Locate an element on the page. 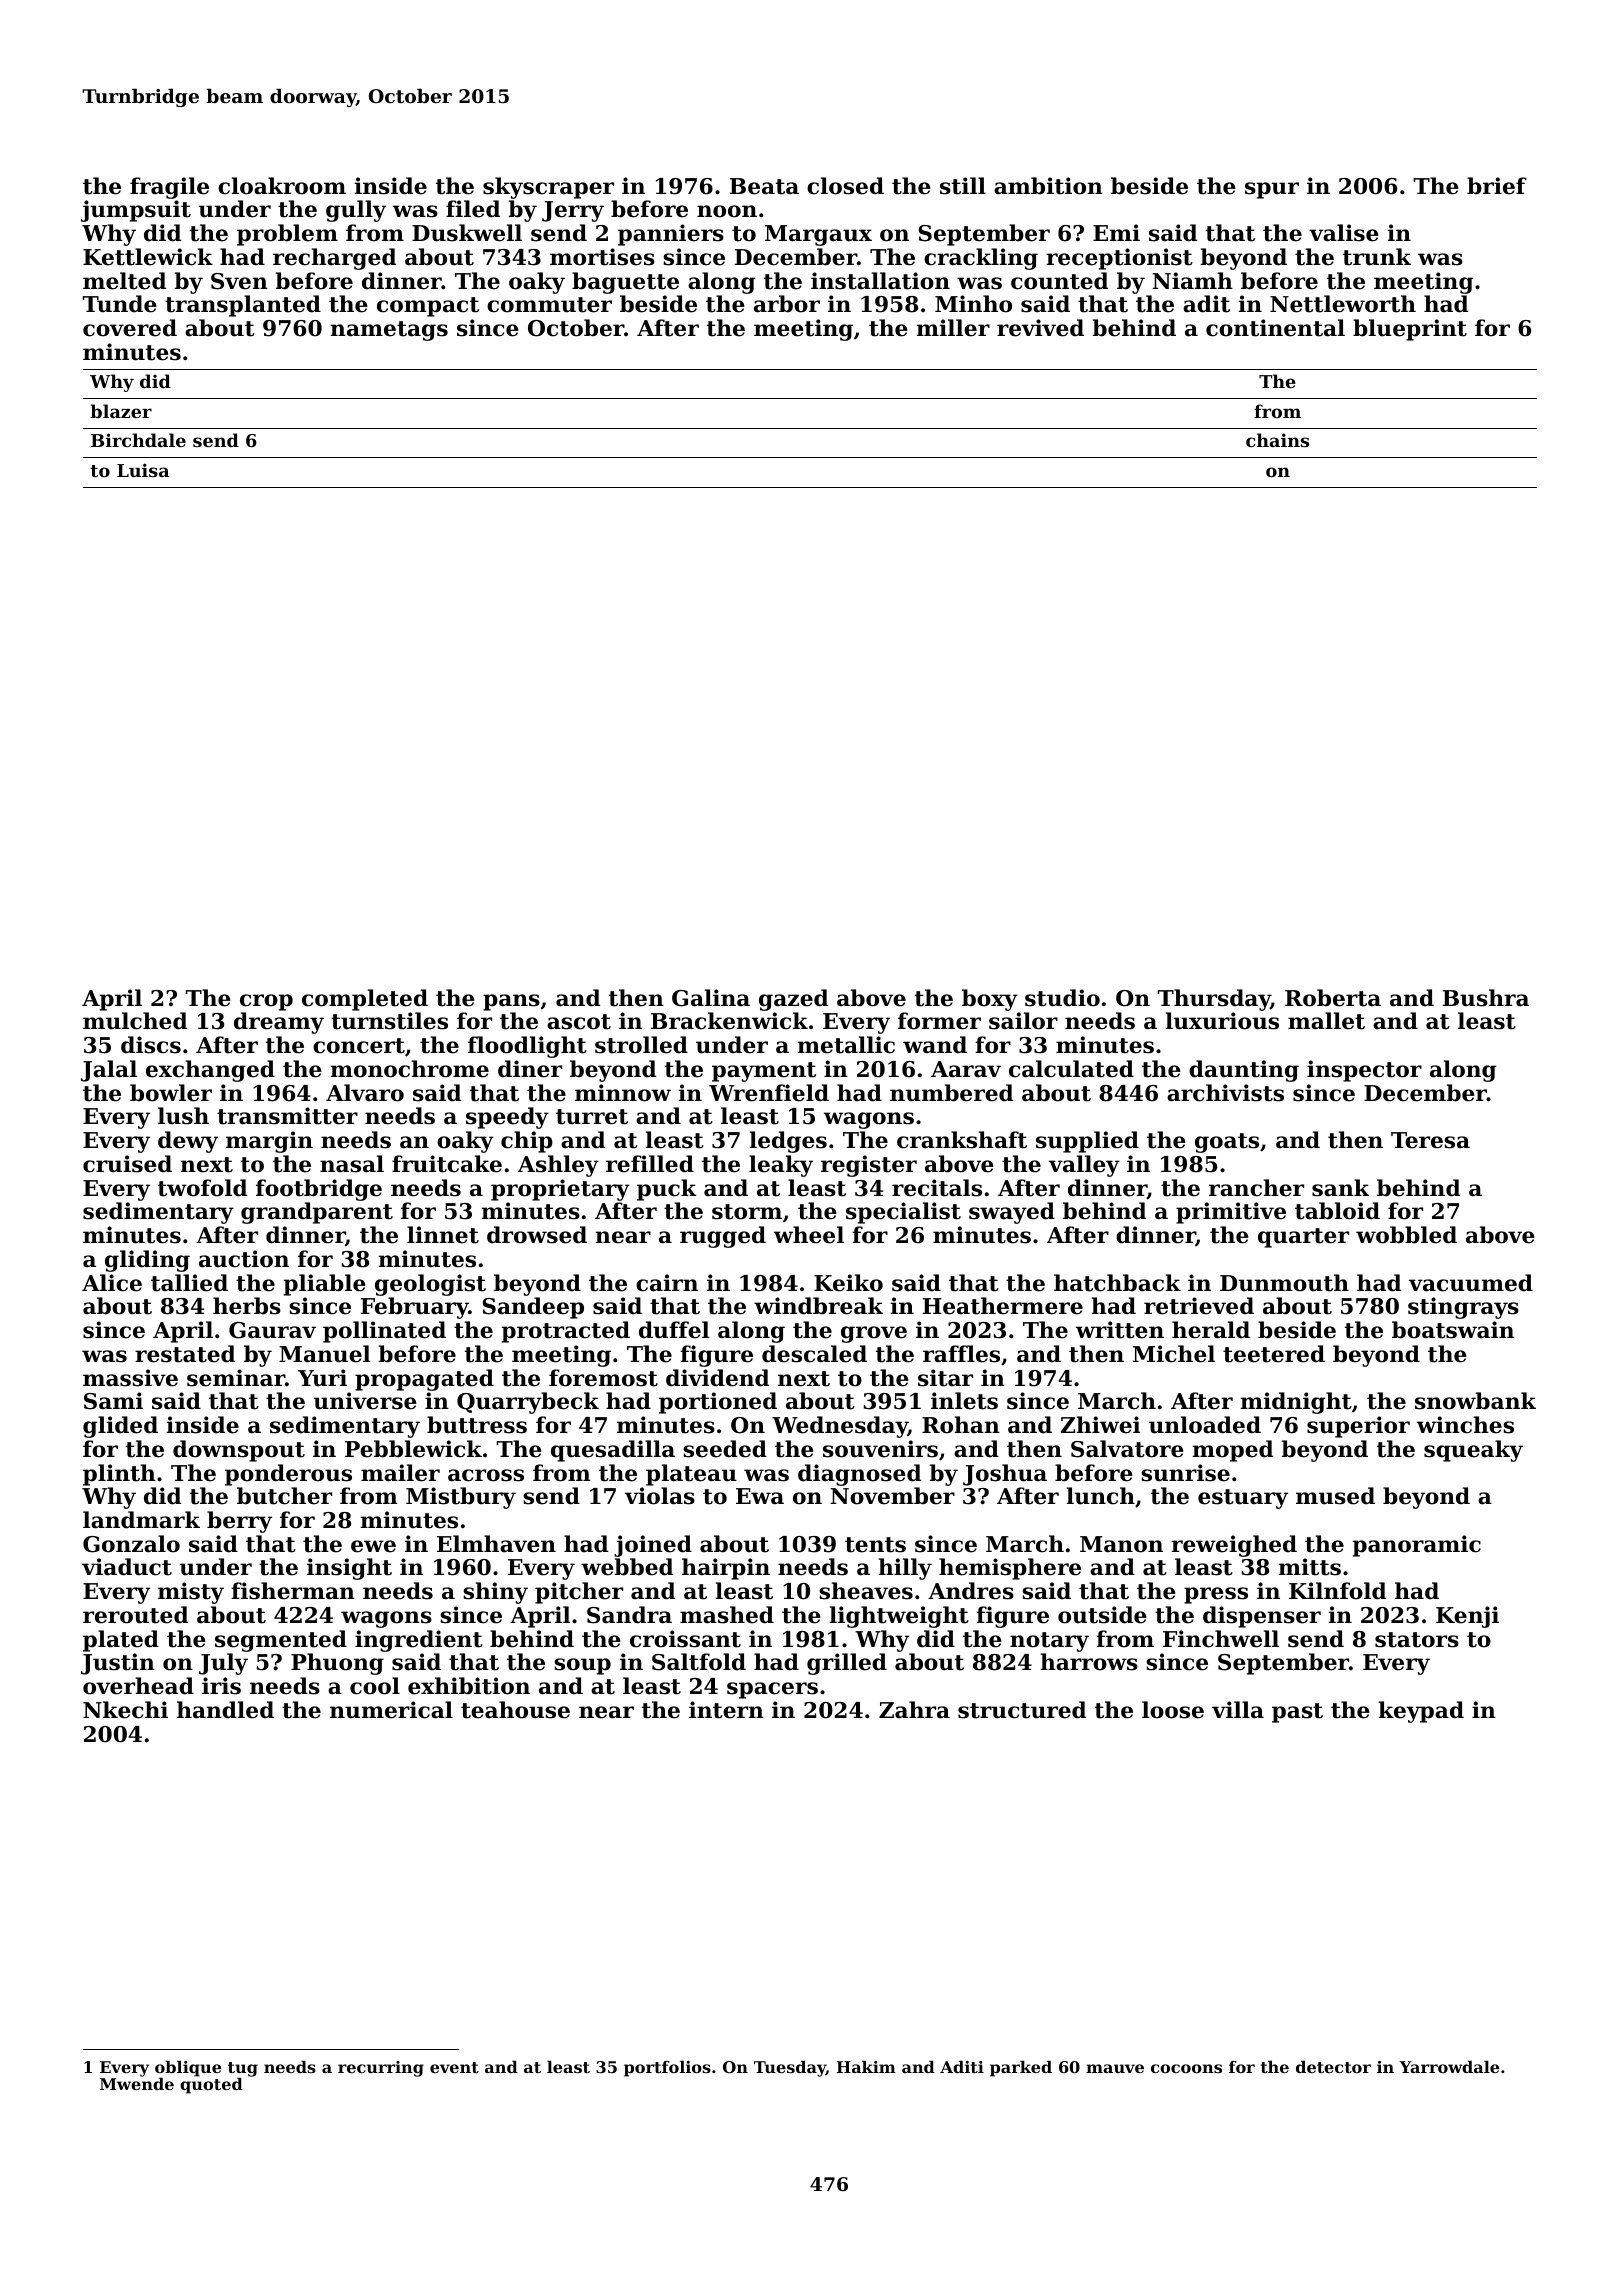  recurring is located at coordinates (381, 2069).
